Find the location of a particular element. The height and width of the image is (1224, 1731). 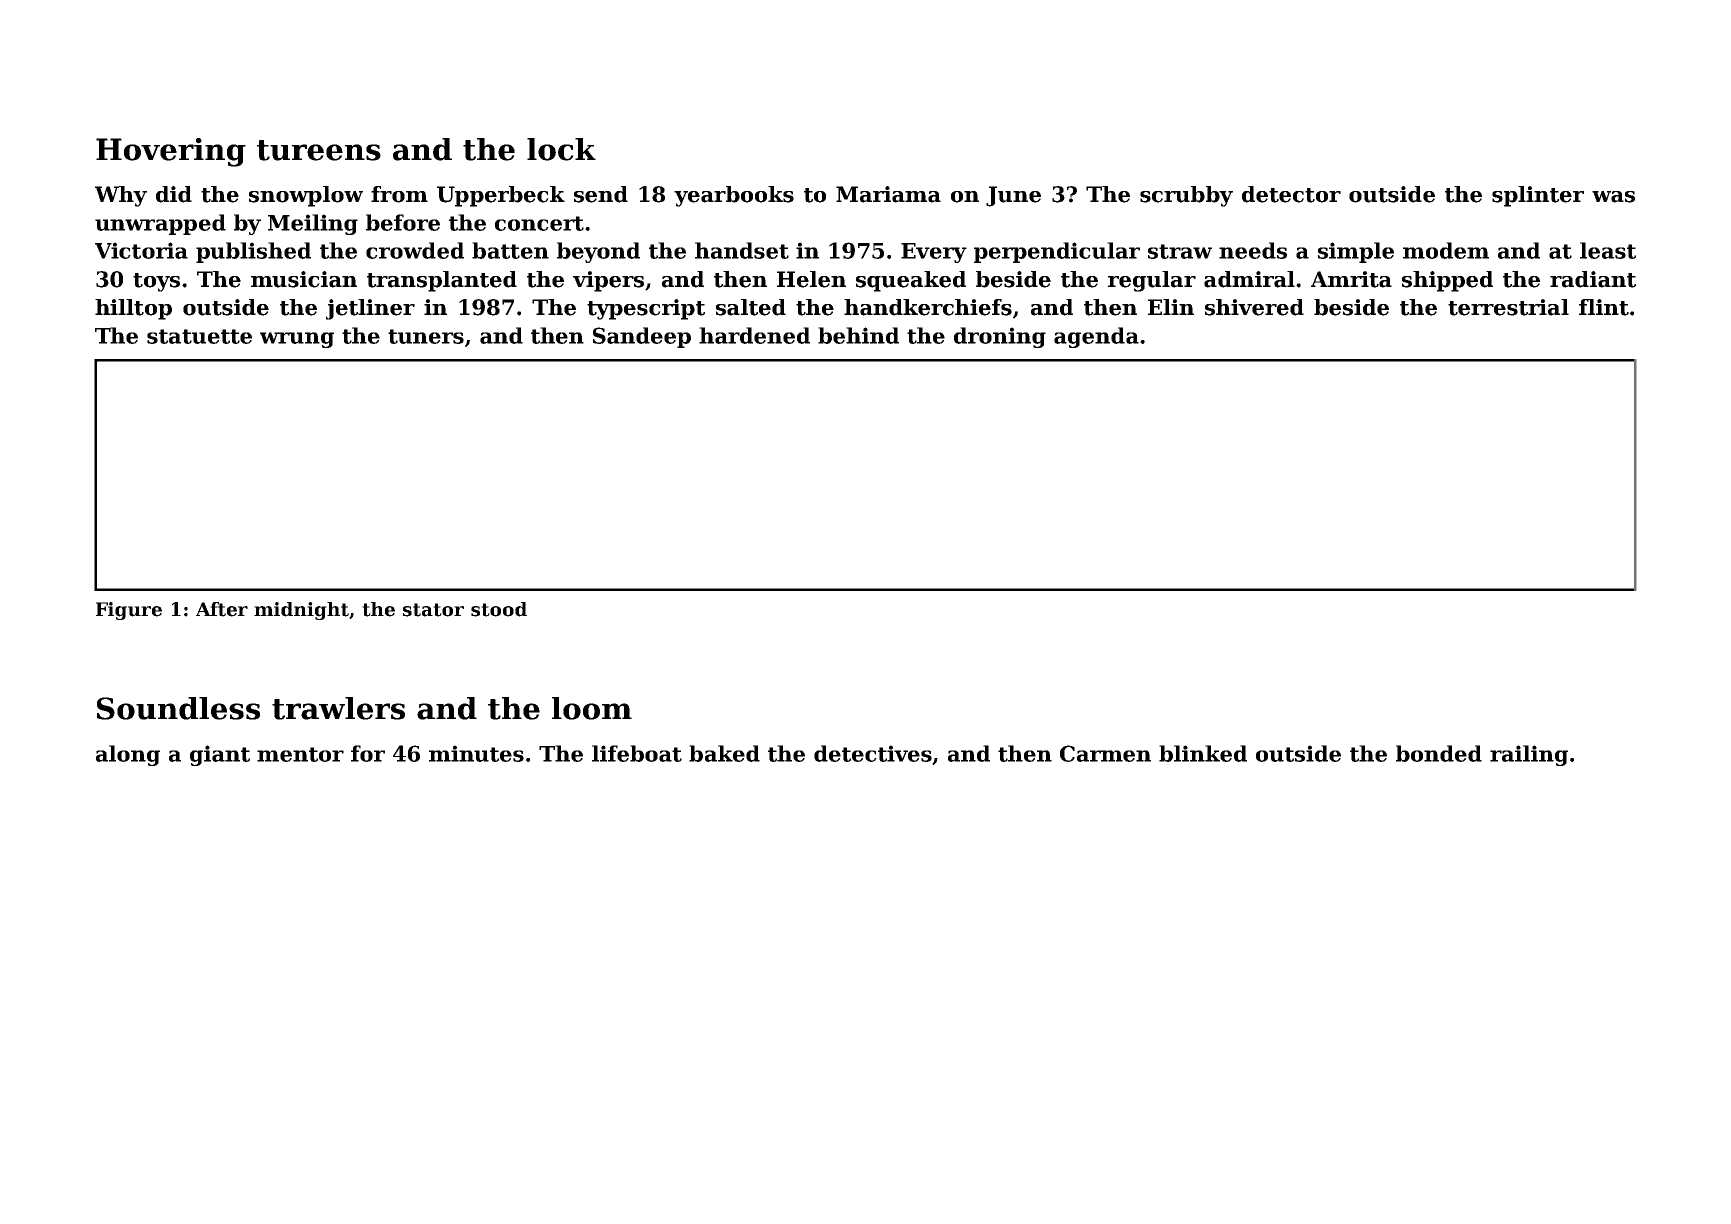

tureens is located at coordinates (319, 150).
